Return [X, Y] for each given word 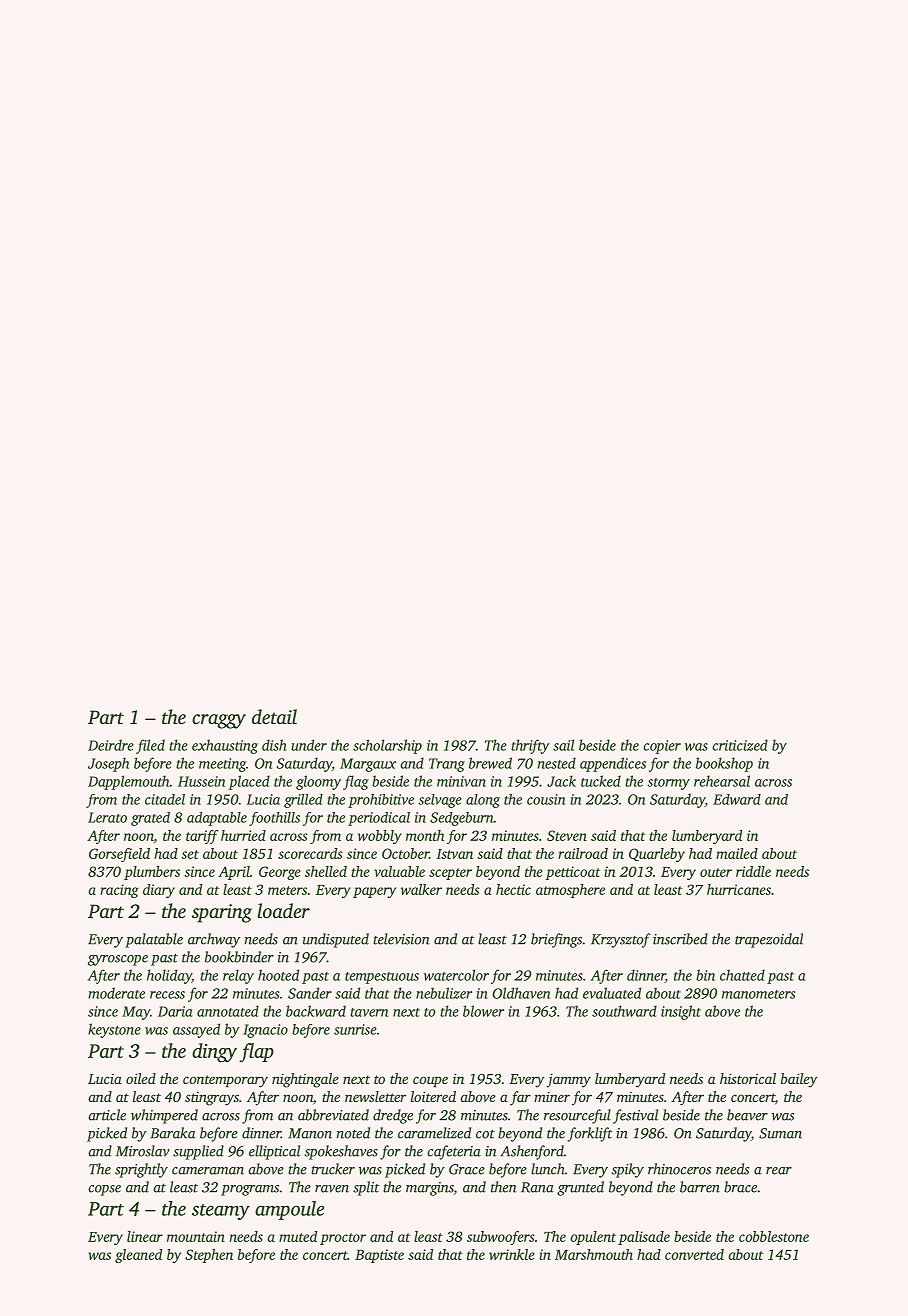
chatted [742, 975]
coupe [430, 1081]
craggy [219, 721]
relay [238, 976]
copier [662, 747]
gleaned [138, 1256]
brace [740, 1187]
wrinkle [512, 1254]
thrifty [530, 746]
